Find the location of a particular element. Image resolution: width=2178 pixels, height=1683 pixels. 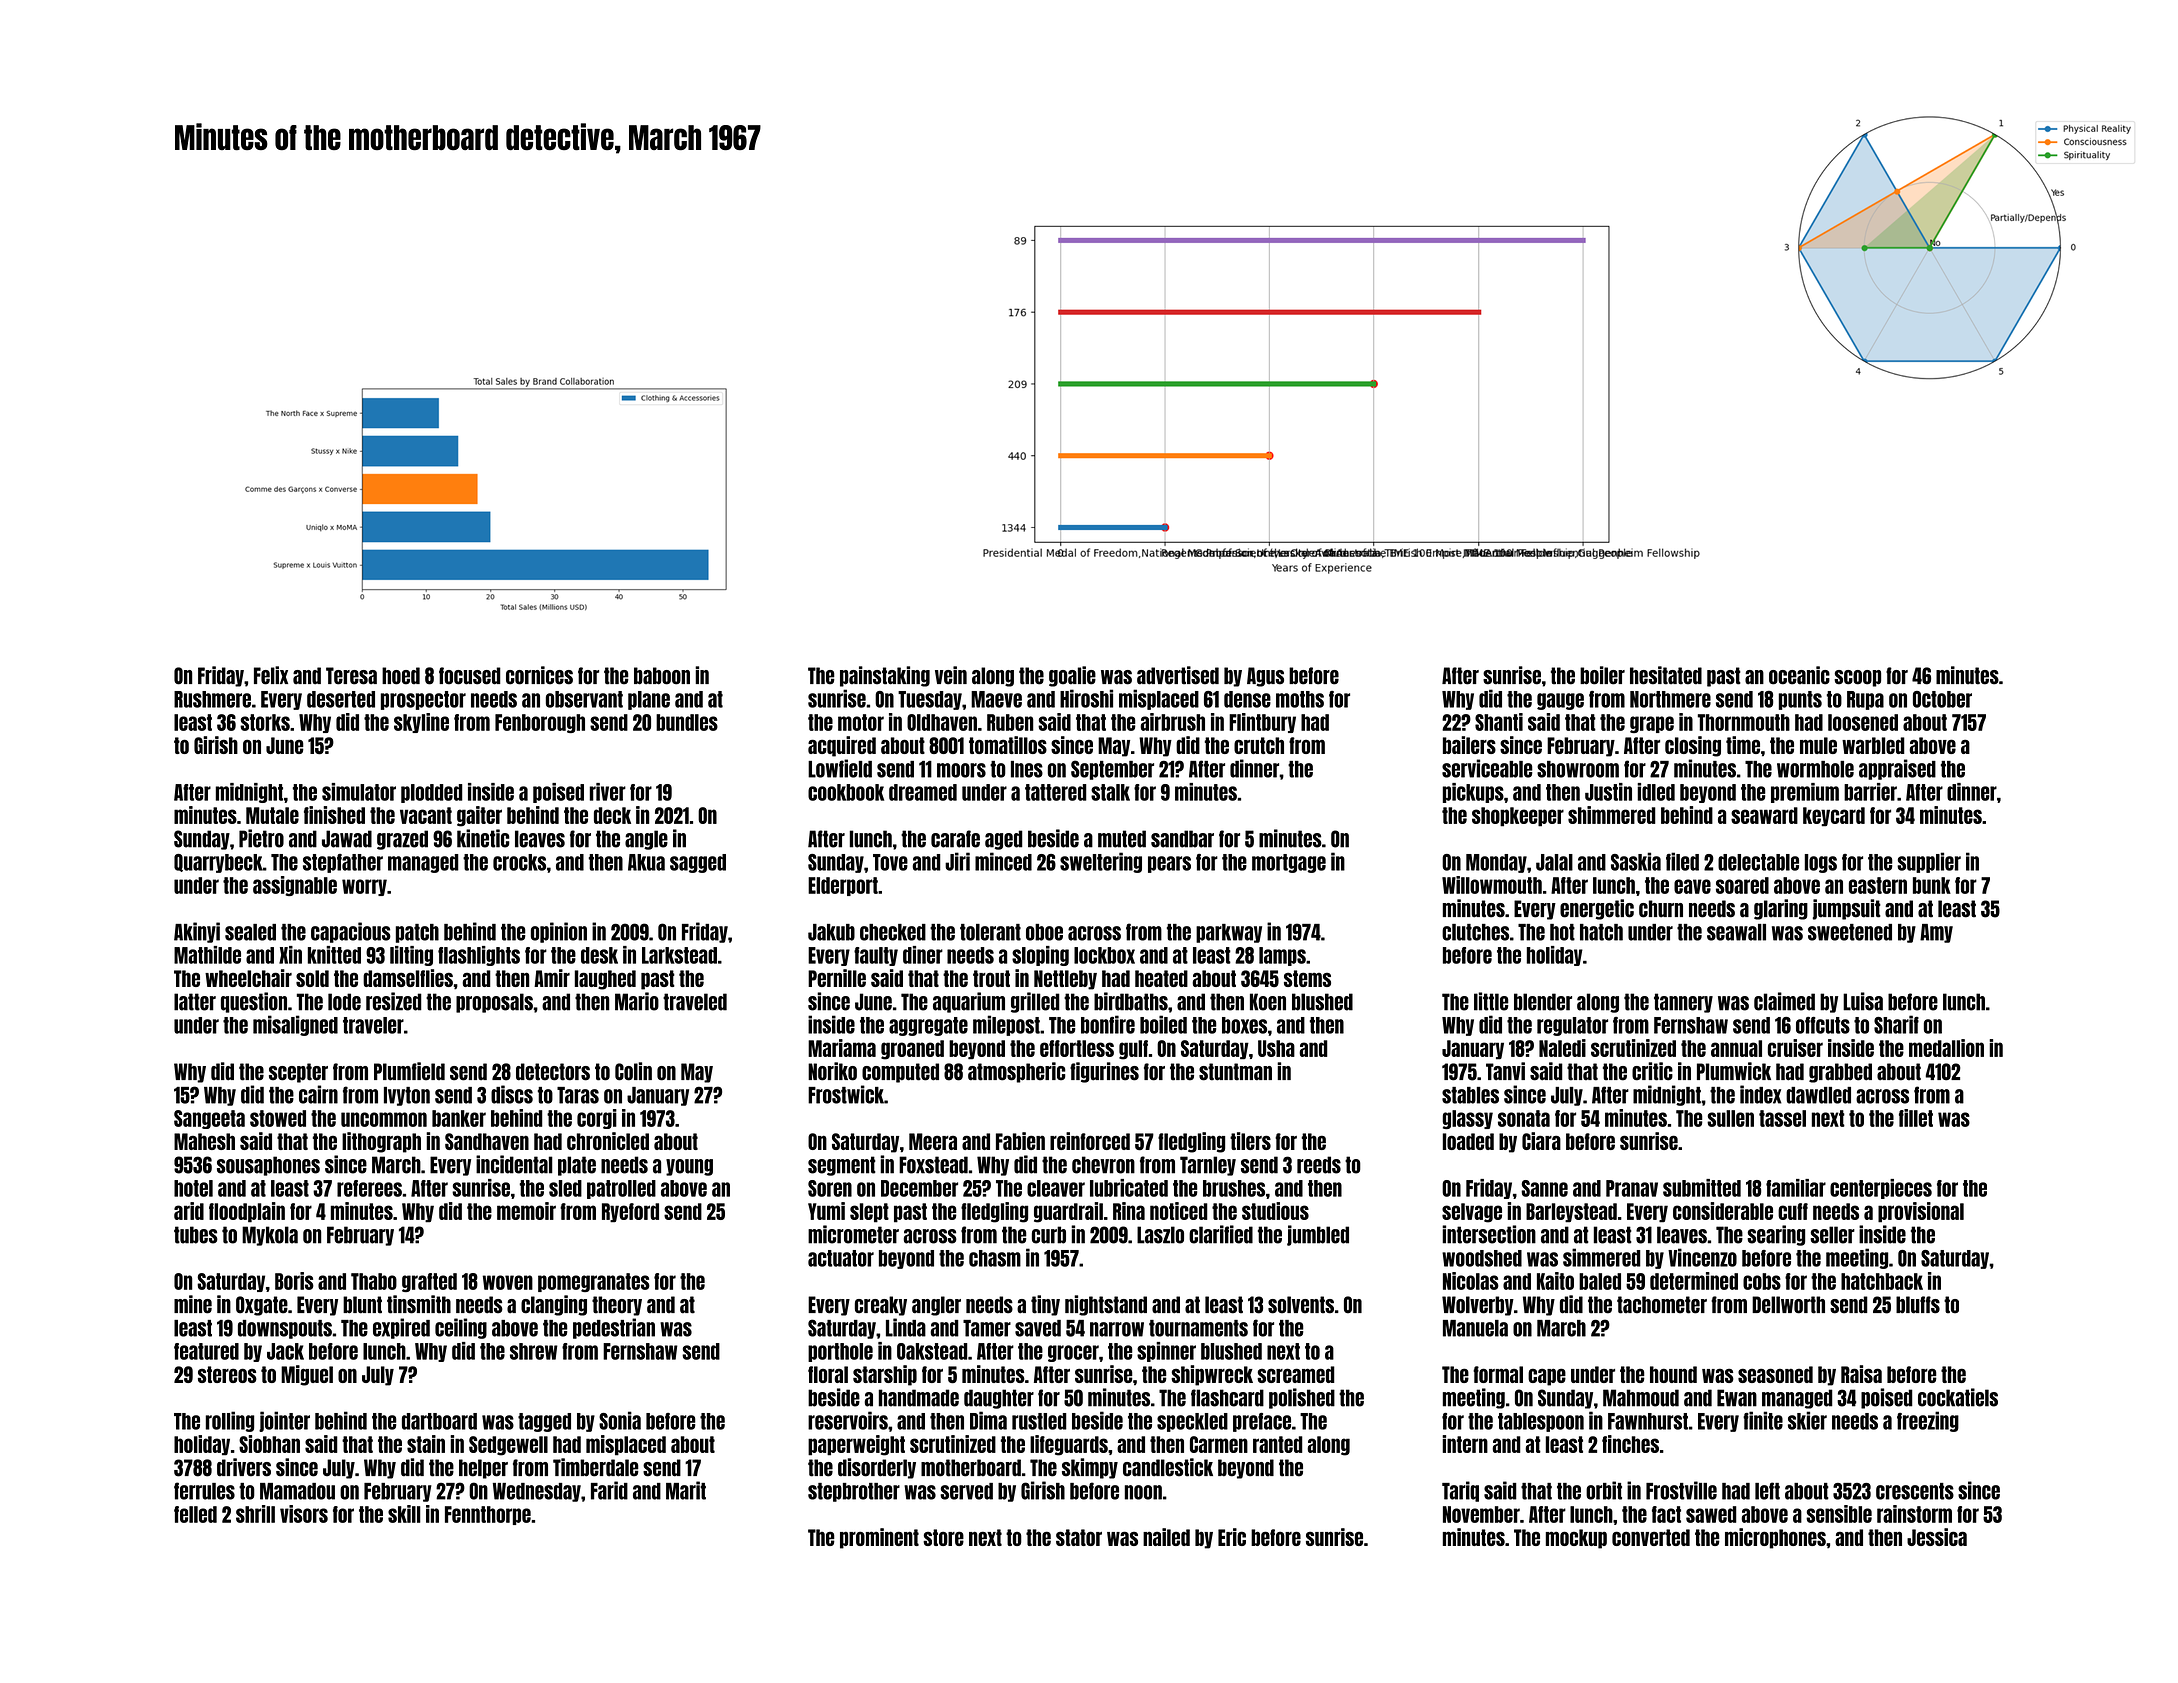

sawed is located at coordinates (1711, 1514).
